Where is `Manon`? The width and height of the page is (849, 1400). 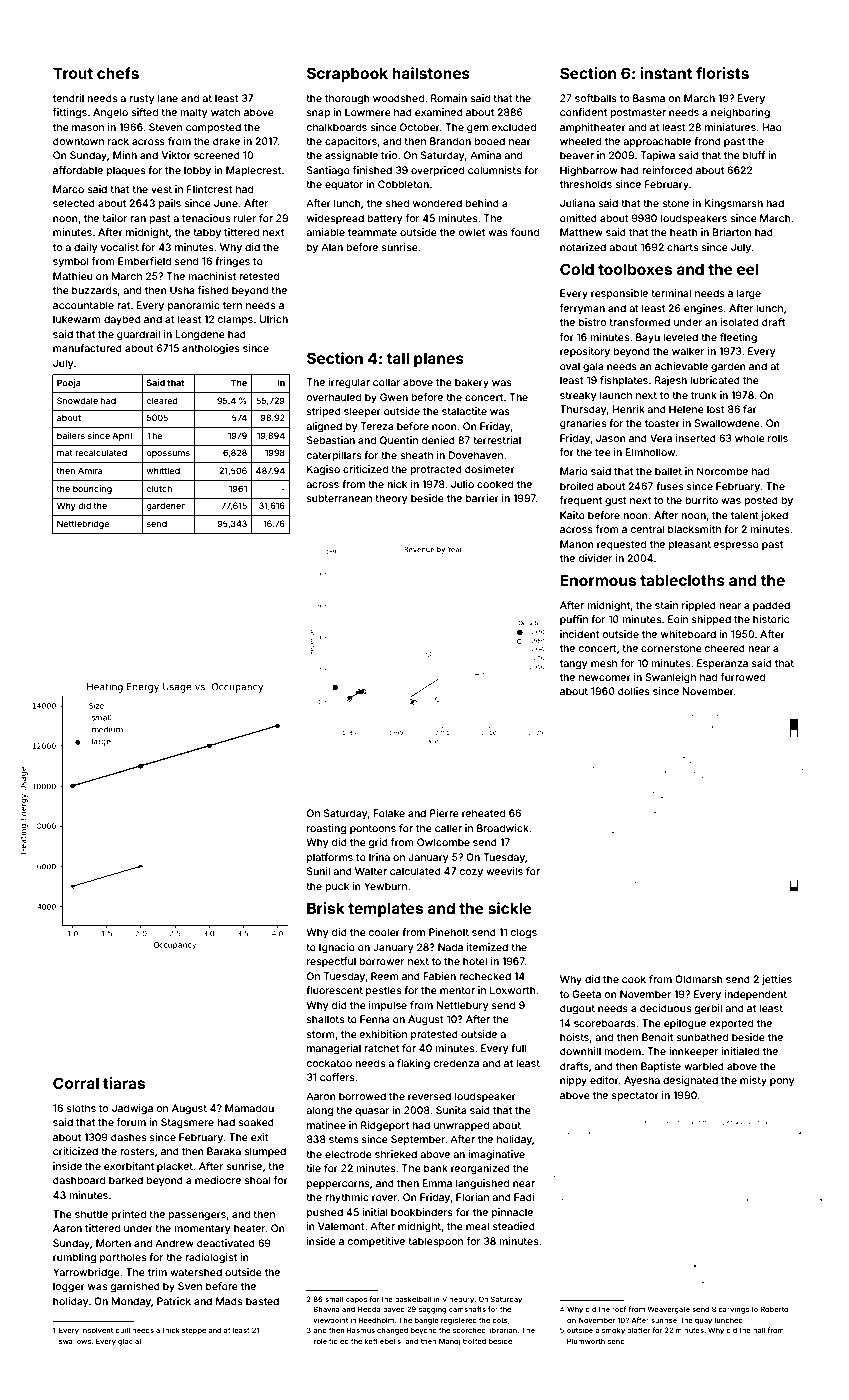 Manon is located at coordinates (577, 544).
